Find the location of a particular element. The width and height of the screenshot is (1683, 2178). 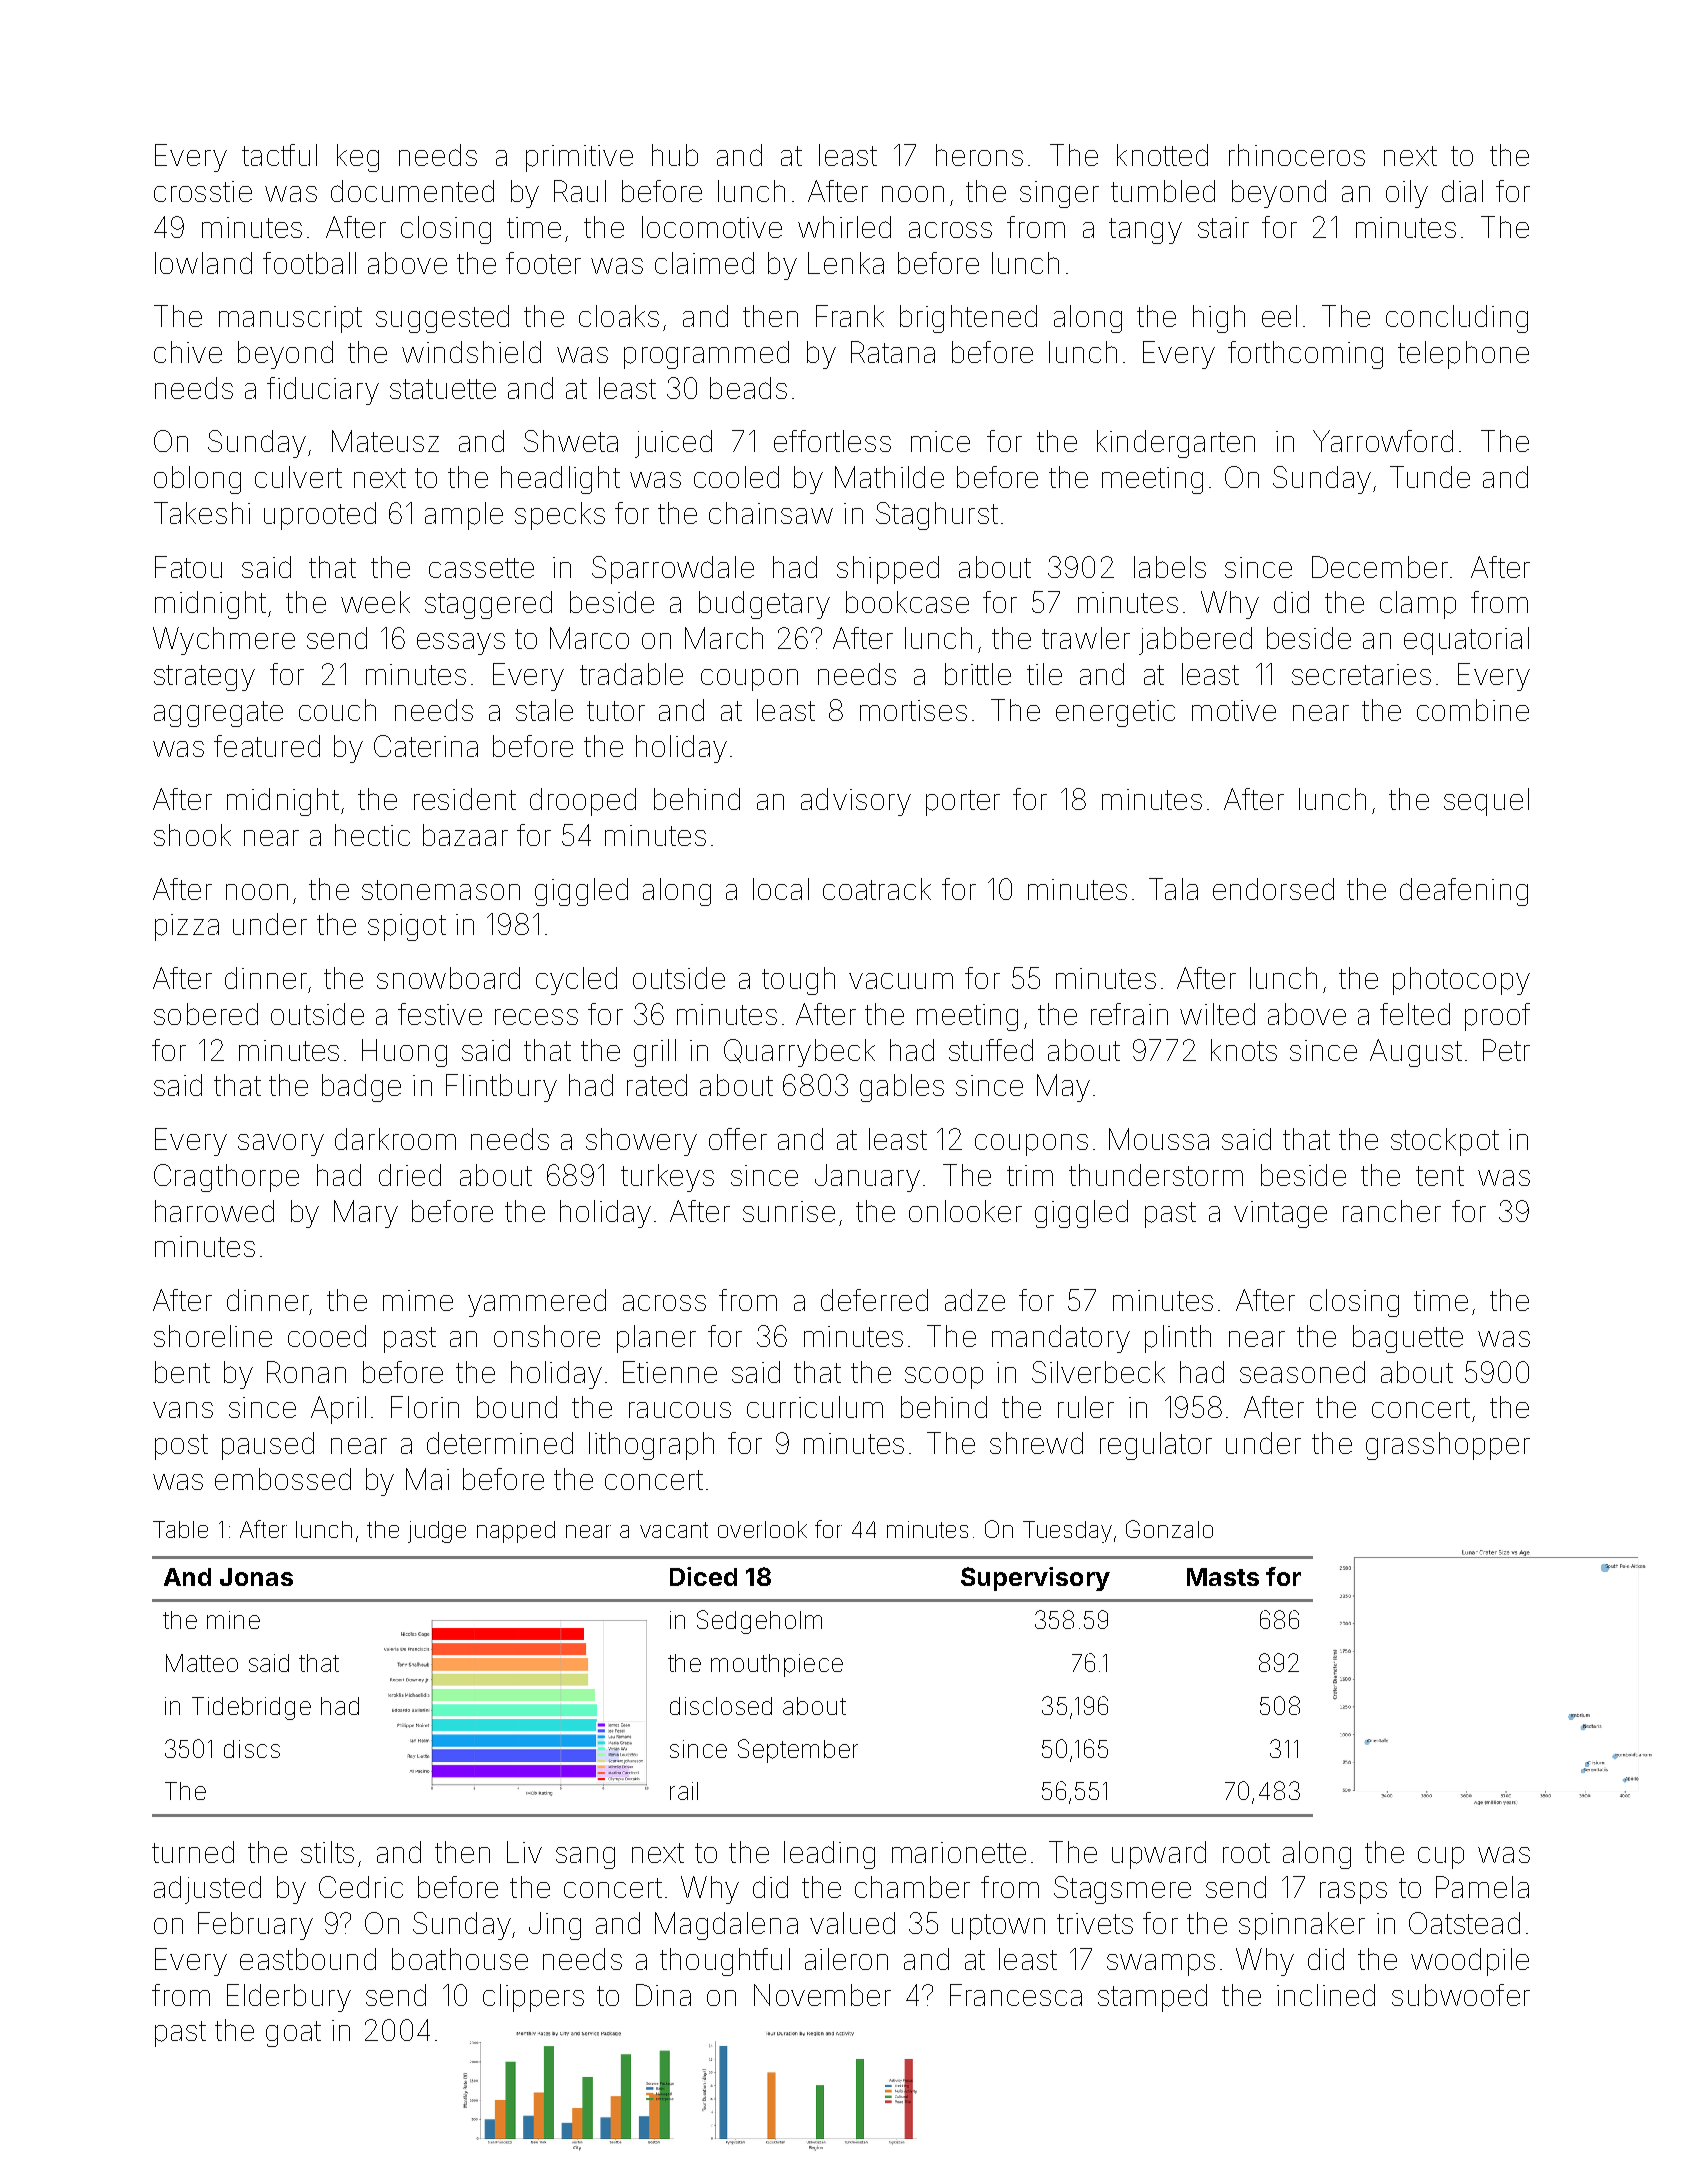

keg is located at coordinates (358, 158).
